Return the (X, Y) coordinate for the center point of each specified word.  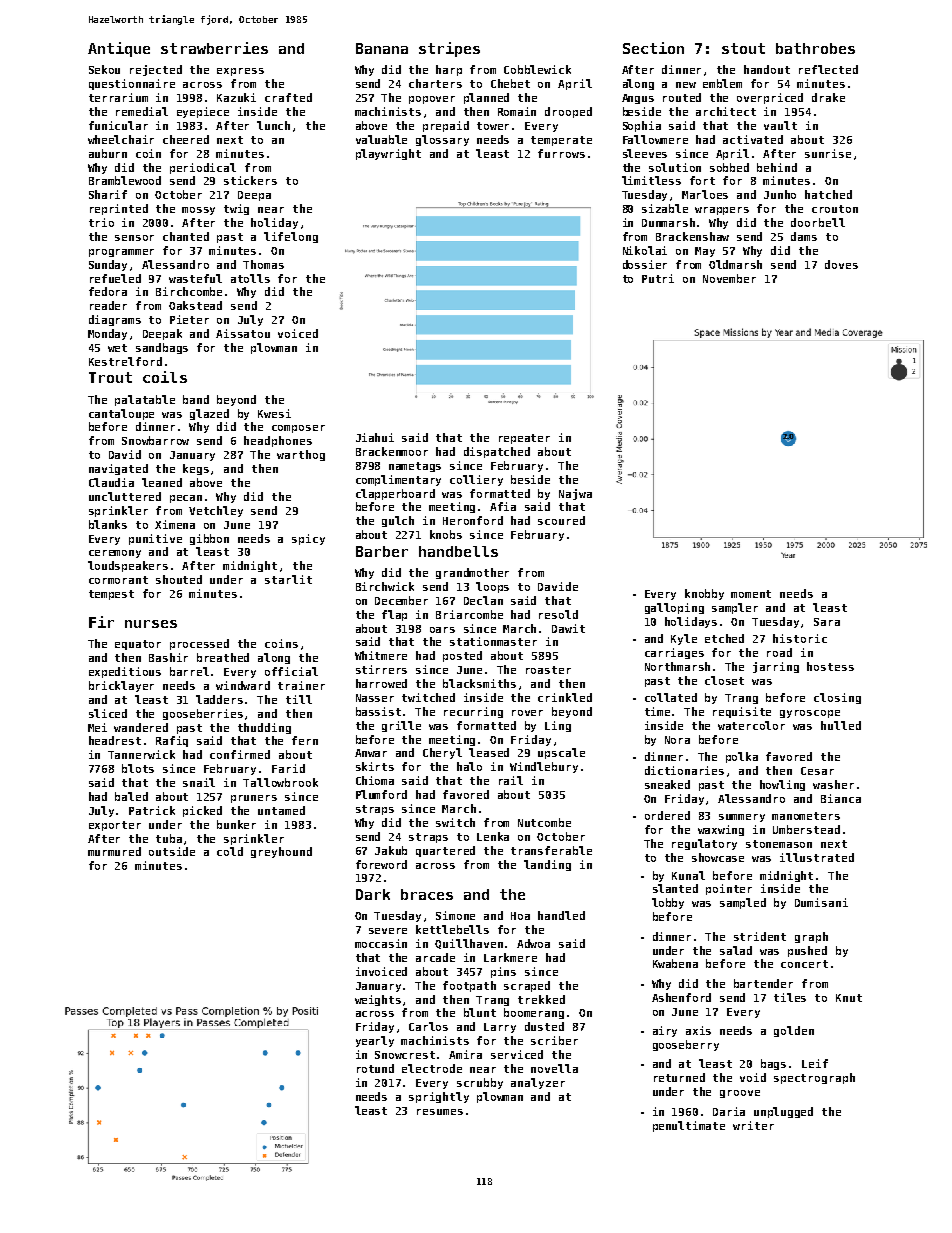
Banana (382, 48)
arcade (435, 957)
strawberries (214, 48)
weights (378, 1000)
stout (743, 48)
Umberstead (806, 829)
